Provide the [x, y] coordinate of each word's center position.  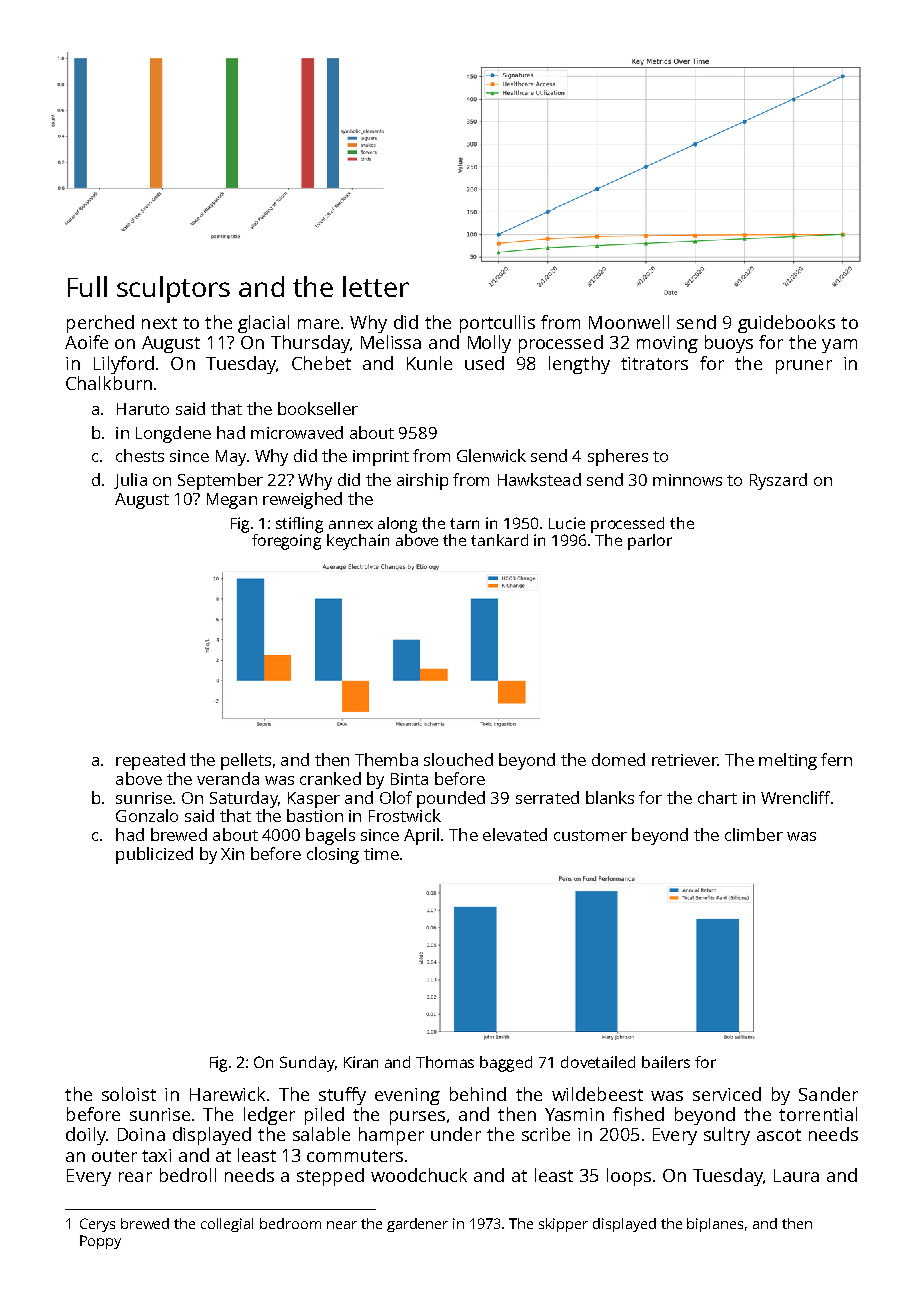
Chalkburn [109, 383]
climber [754, 834]
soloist [129, 1094]
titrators [654, 363]
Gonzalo [147, 815]
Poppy [100, 1242]
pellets [246, 761]
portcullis [497, 324]
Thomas [445, 1062]
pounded [451, 799]
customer [590, 835]
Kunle [429, 363]
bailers [666, 1062]
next [159, 323]
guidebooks [786, 324]
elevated [515, 834]
